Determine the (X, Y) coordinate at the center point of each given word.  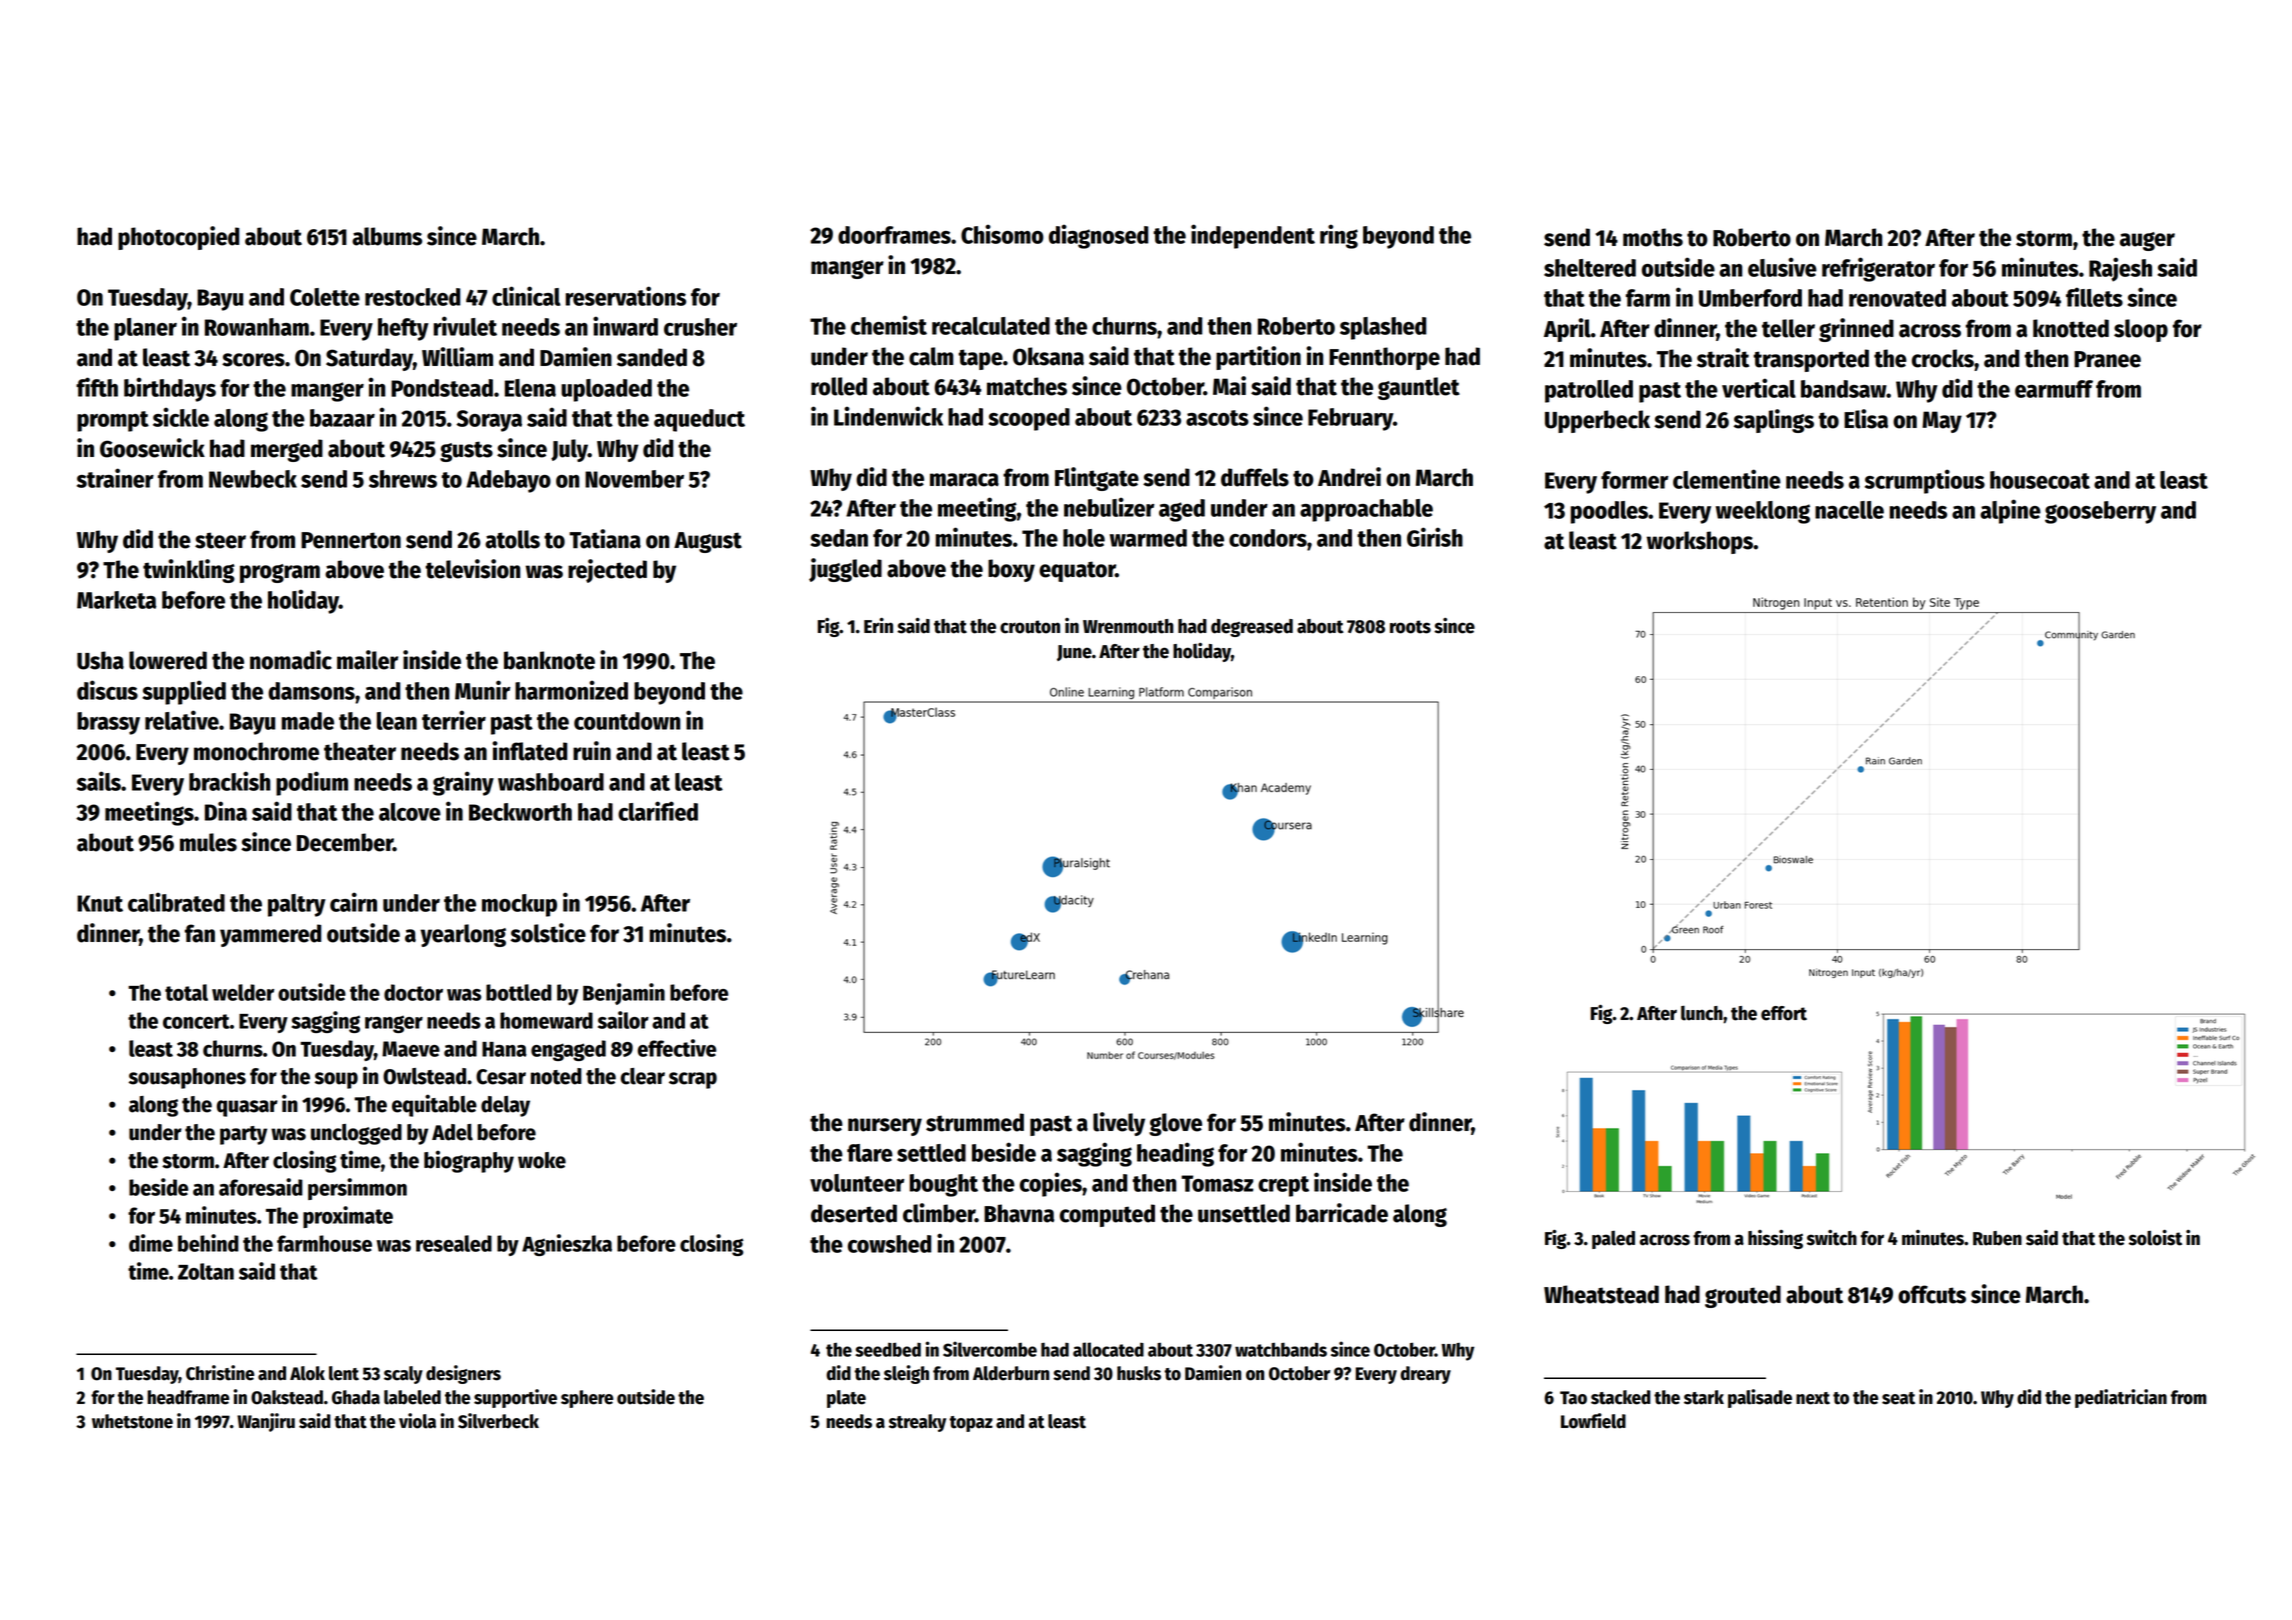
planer (145, 329)
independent (1253, 236)
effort (1784, 1013)
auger (2147, 241)
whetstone (132, 1421)
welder (243, 992)
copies (1051, 1184)
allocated (1108, 1349)
